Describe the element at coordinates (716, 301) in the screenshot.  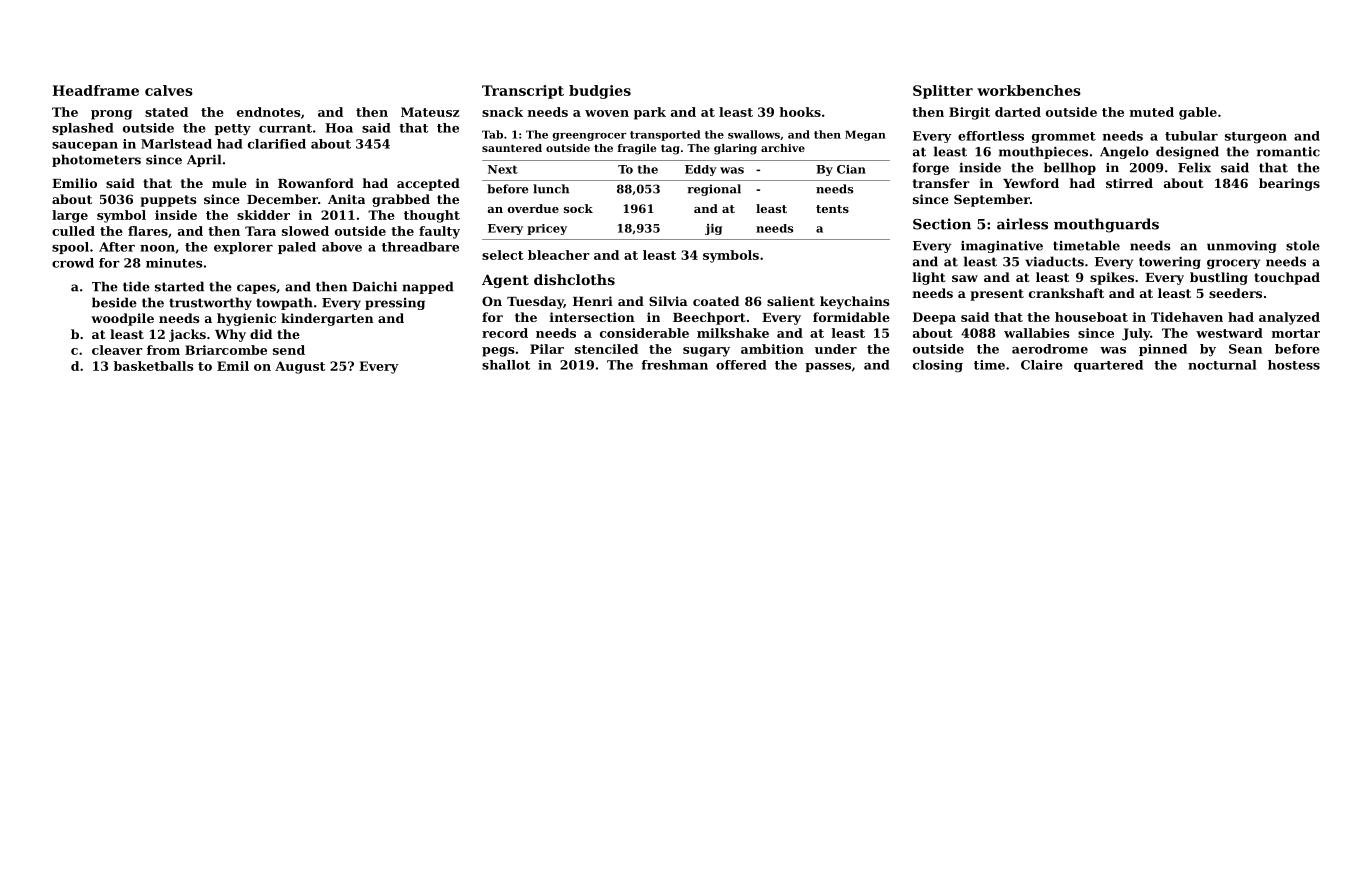
I see `coated` at that location.
